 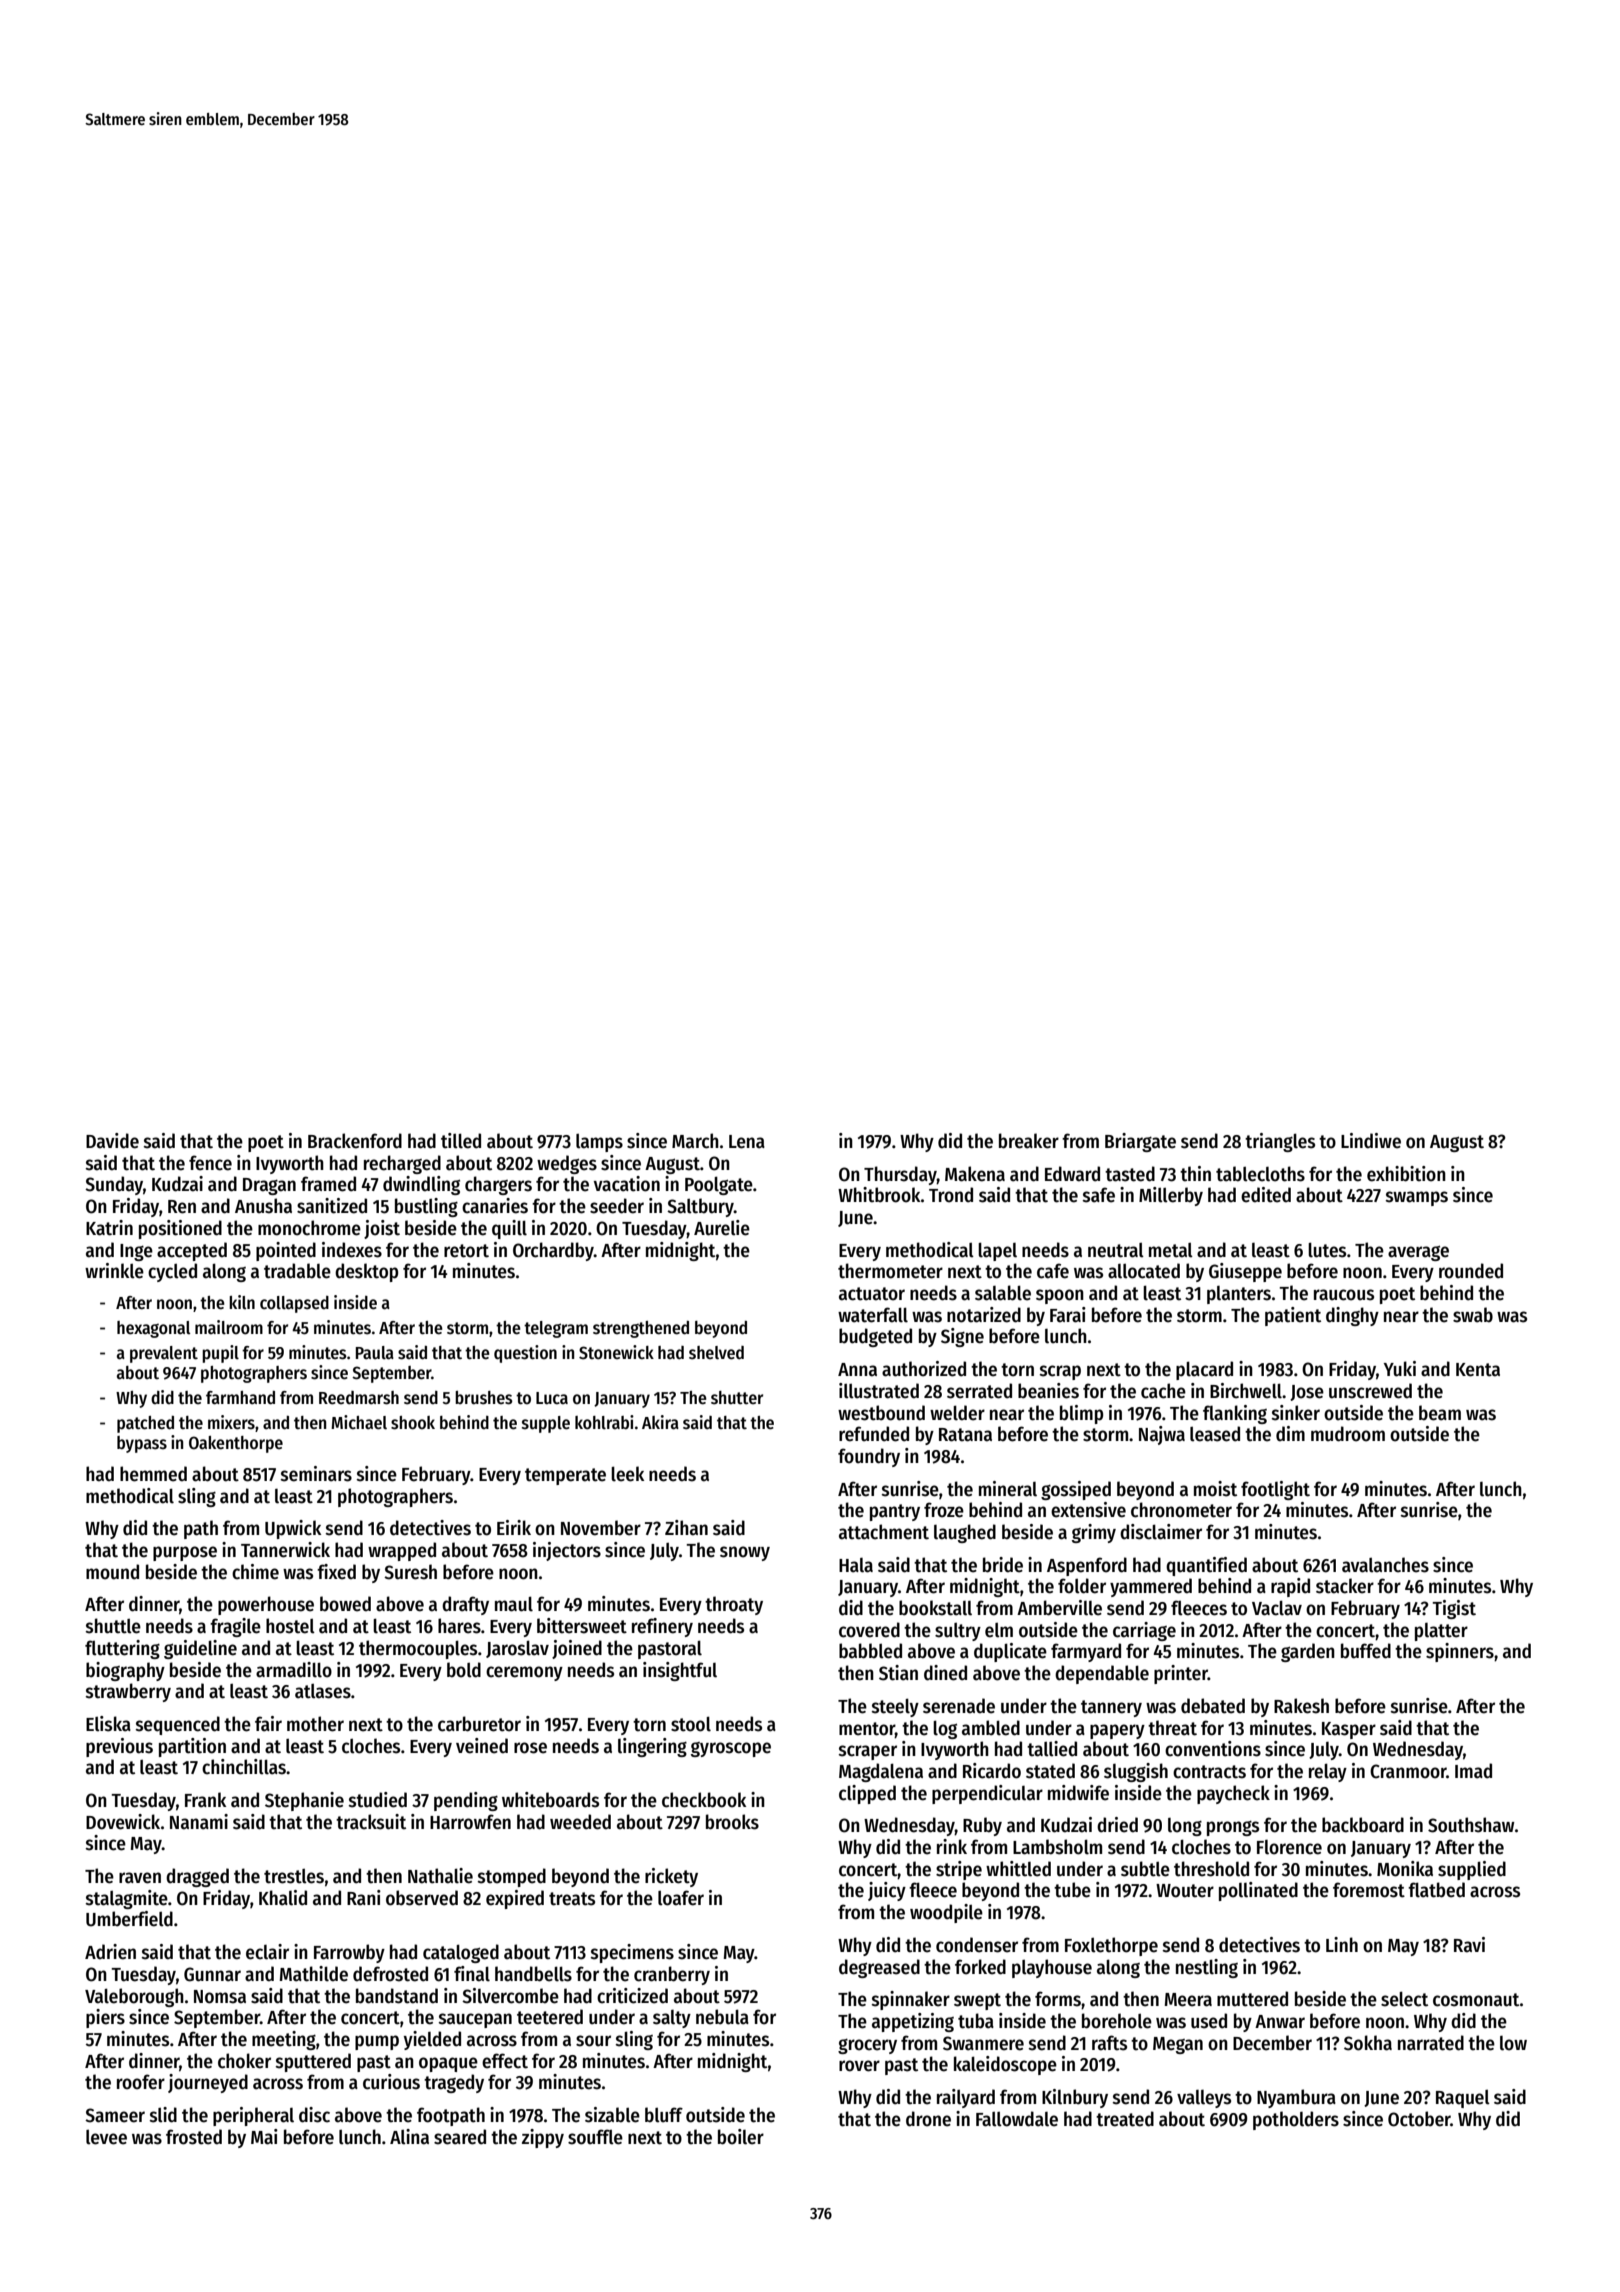 What do you see at coordinates (1213, 1749) in the image?
I see `conventions` at bounding box center [1213, 1749].
